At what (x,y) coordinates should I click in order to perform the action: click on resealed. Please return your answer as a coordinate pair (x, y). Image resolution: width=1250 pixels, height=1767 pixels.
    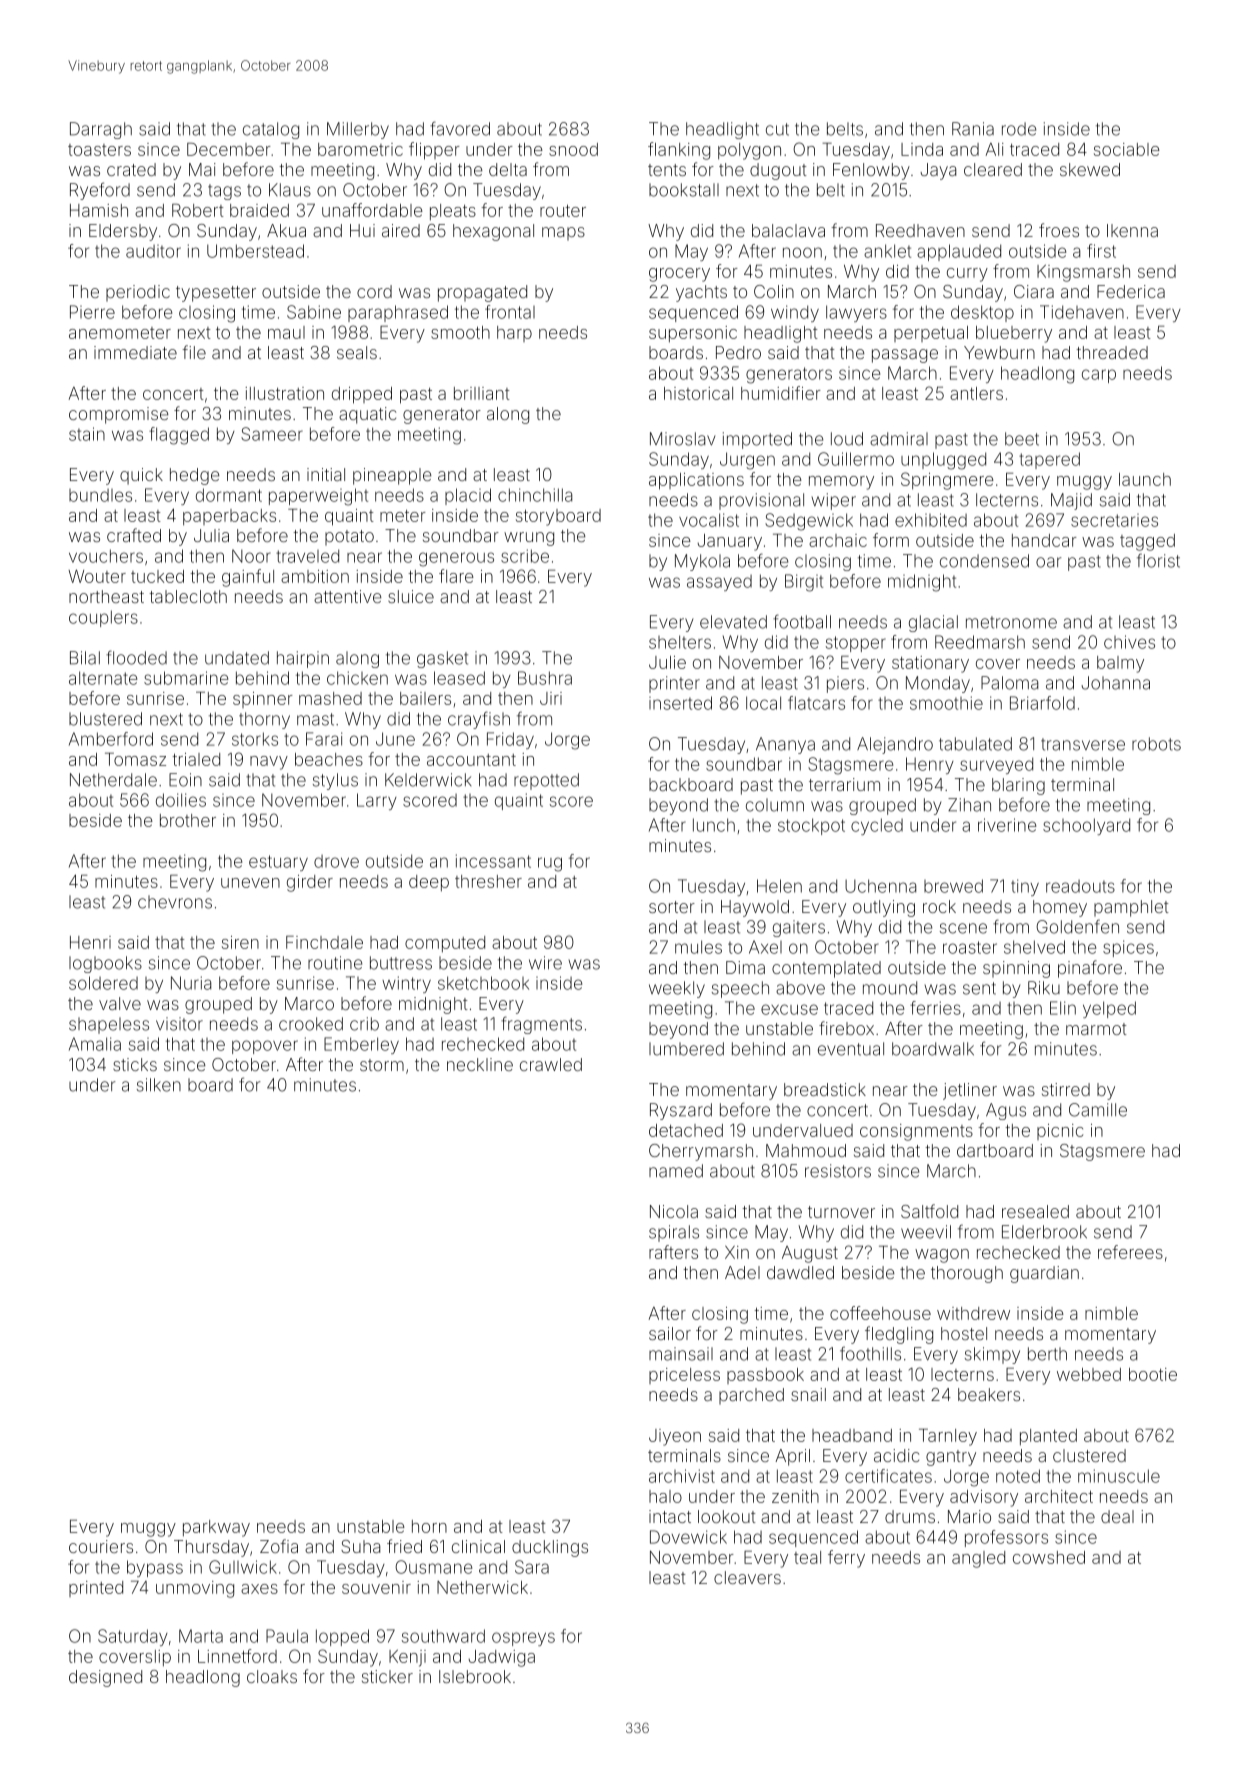
    Looking at the image, I should click on (1035, 1211).
